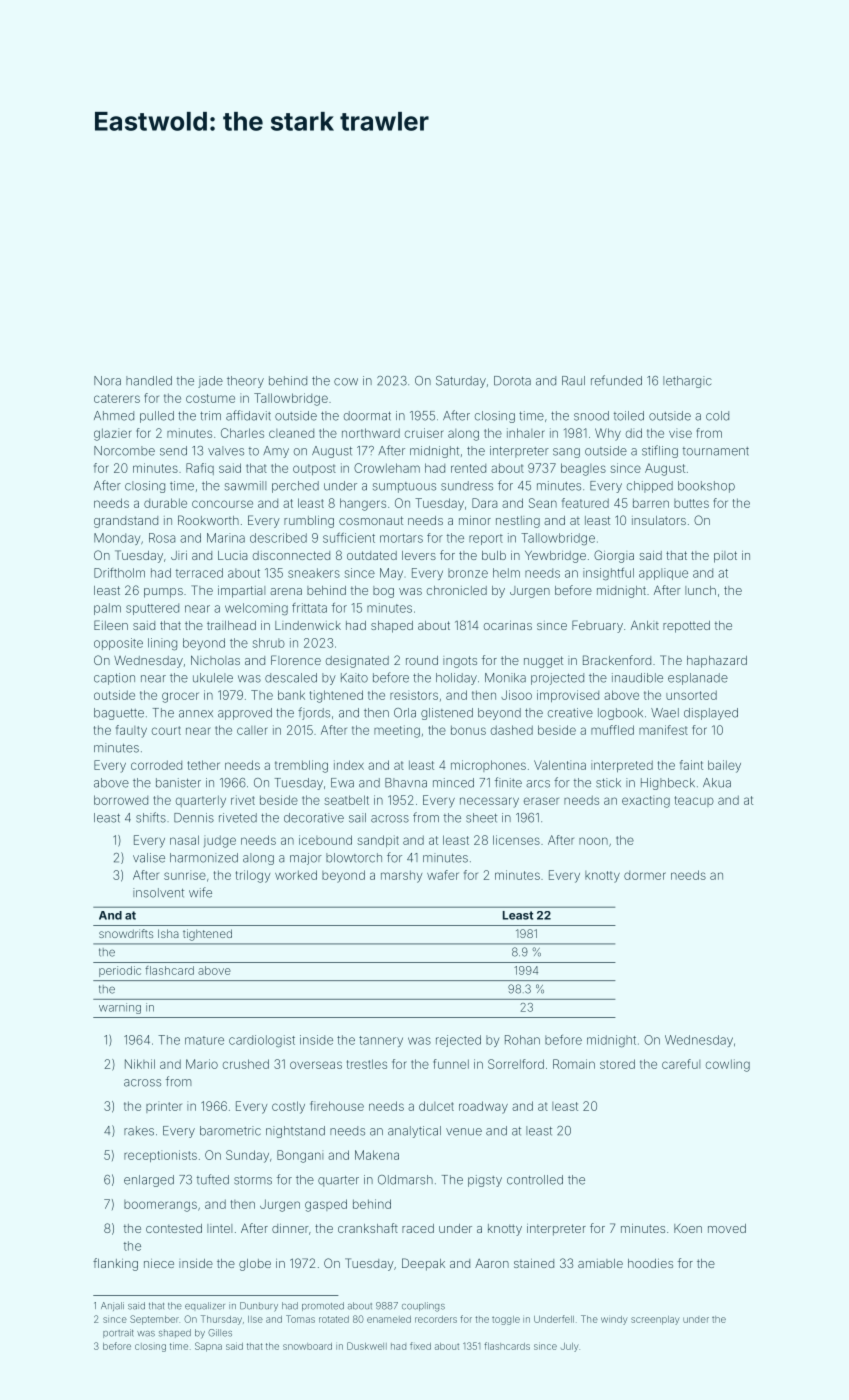 The width and height of the page is (849, 1400). Describe the element at coordinates (158, 893) in the page. I see `insolvent` at that location.
